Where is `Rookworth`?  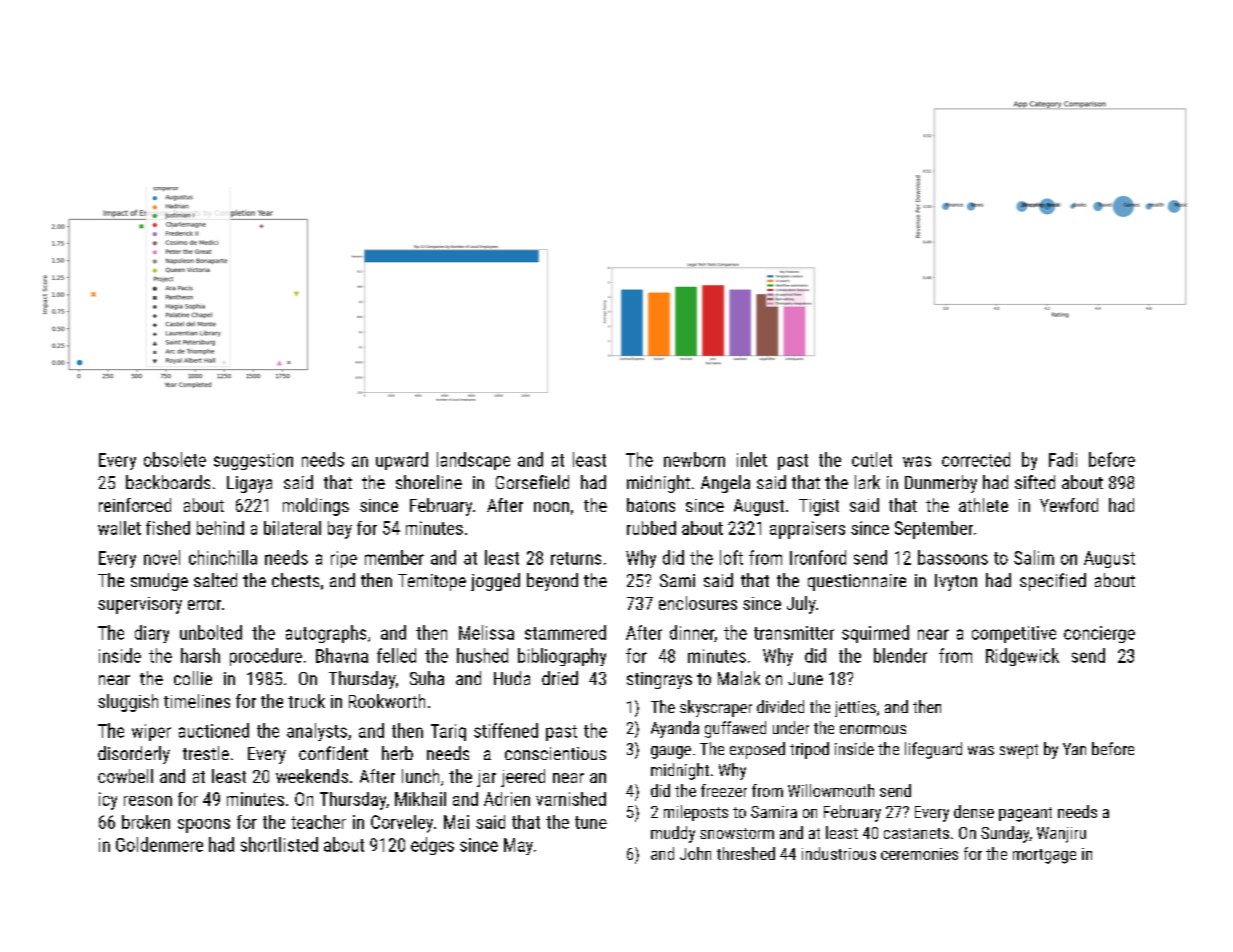
Rookworth is located at coordinates (387, 701).
